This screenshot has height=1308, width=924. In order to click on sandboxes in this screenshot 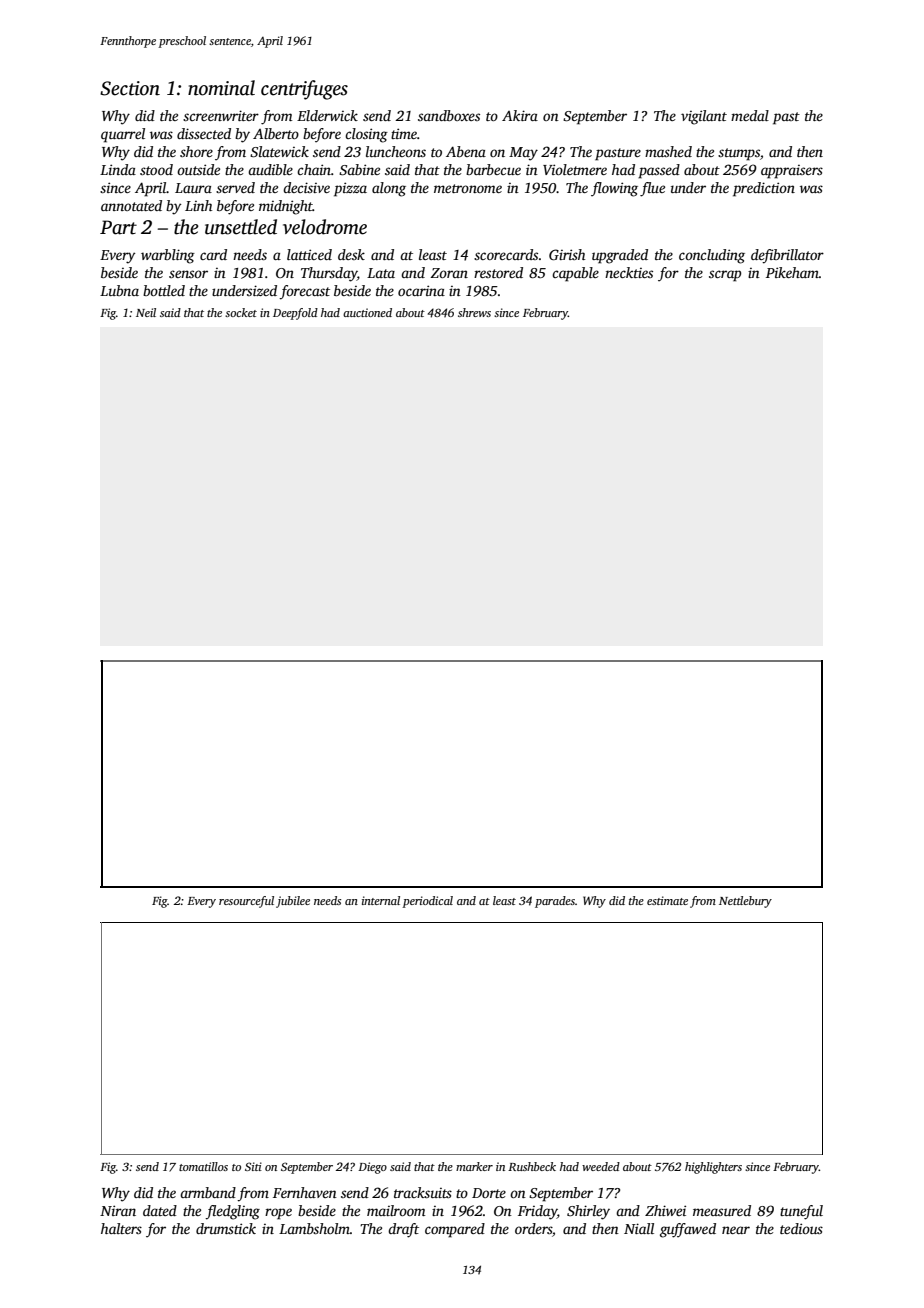, I will do `click(449, 115)`.
